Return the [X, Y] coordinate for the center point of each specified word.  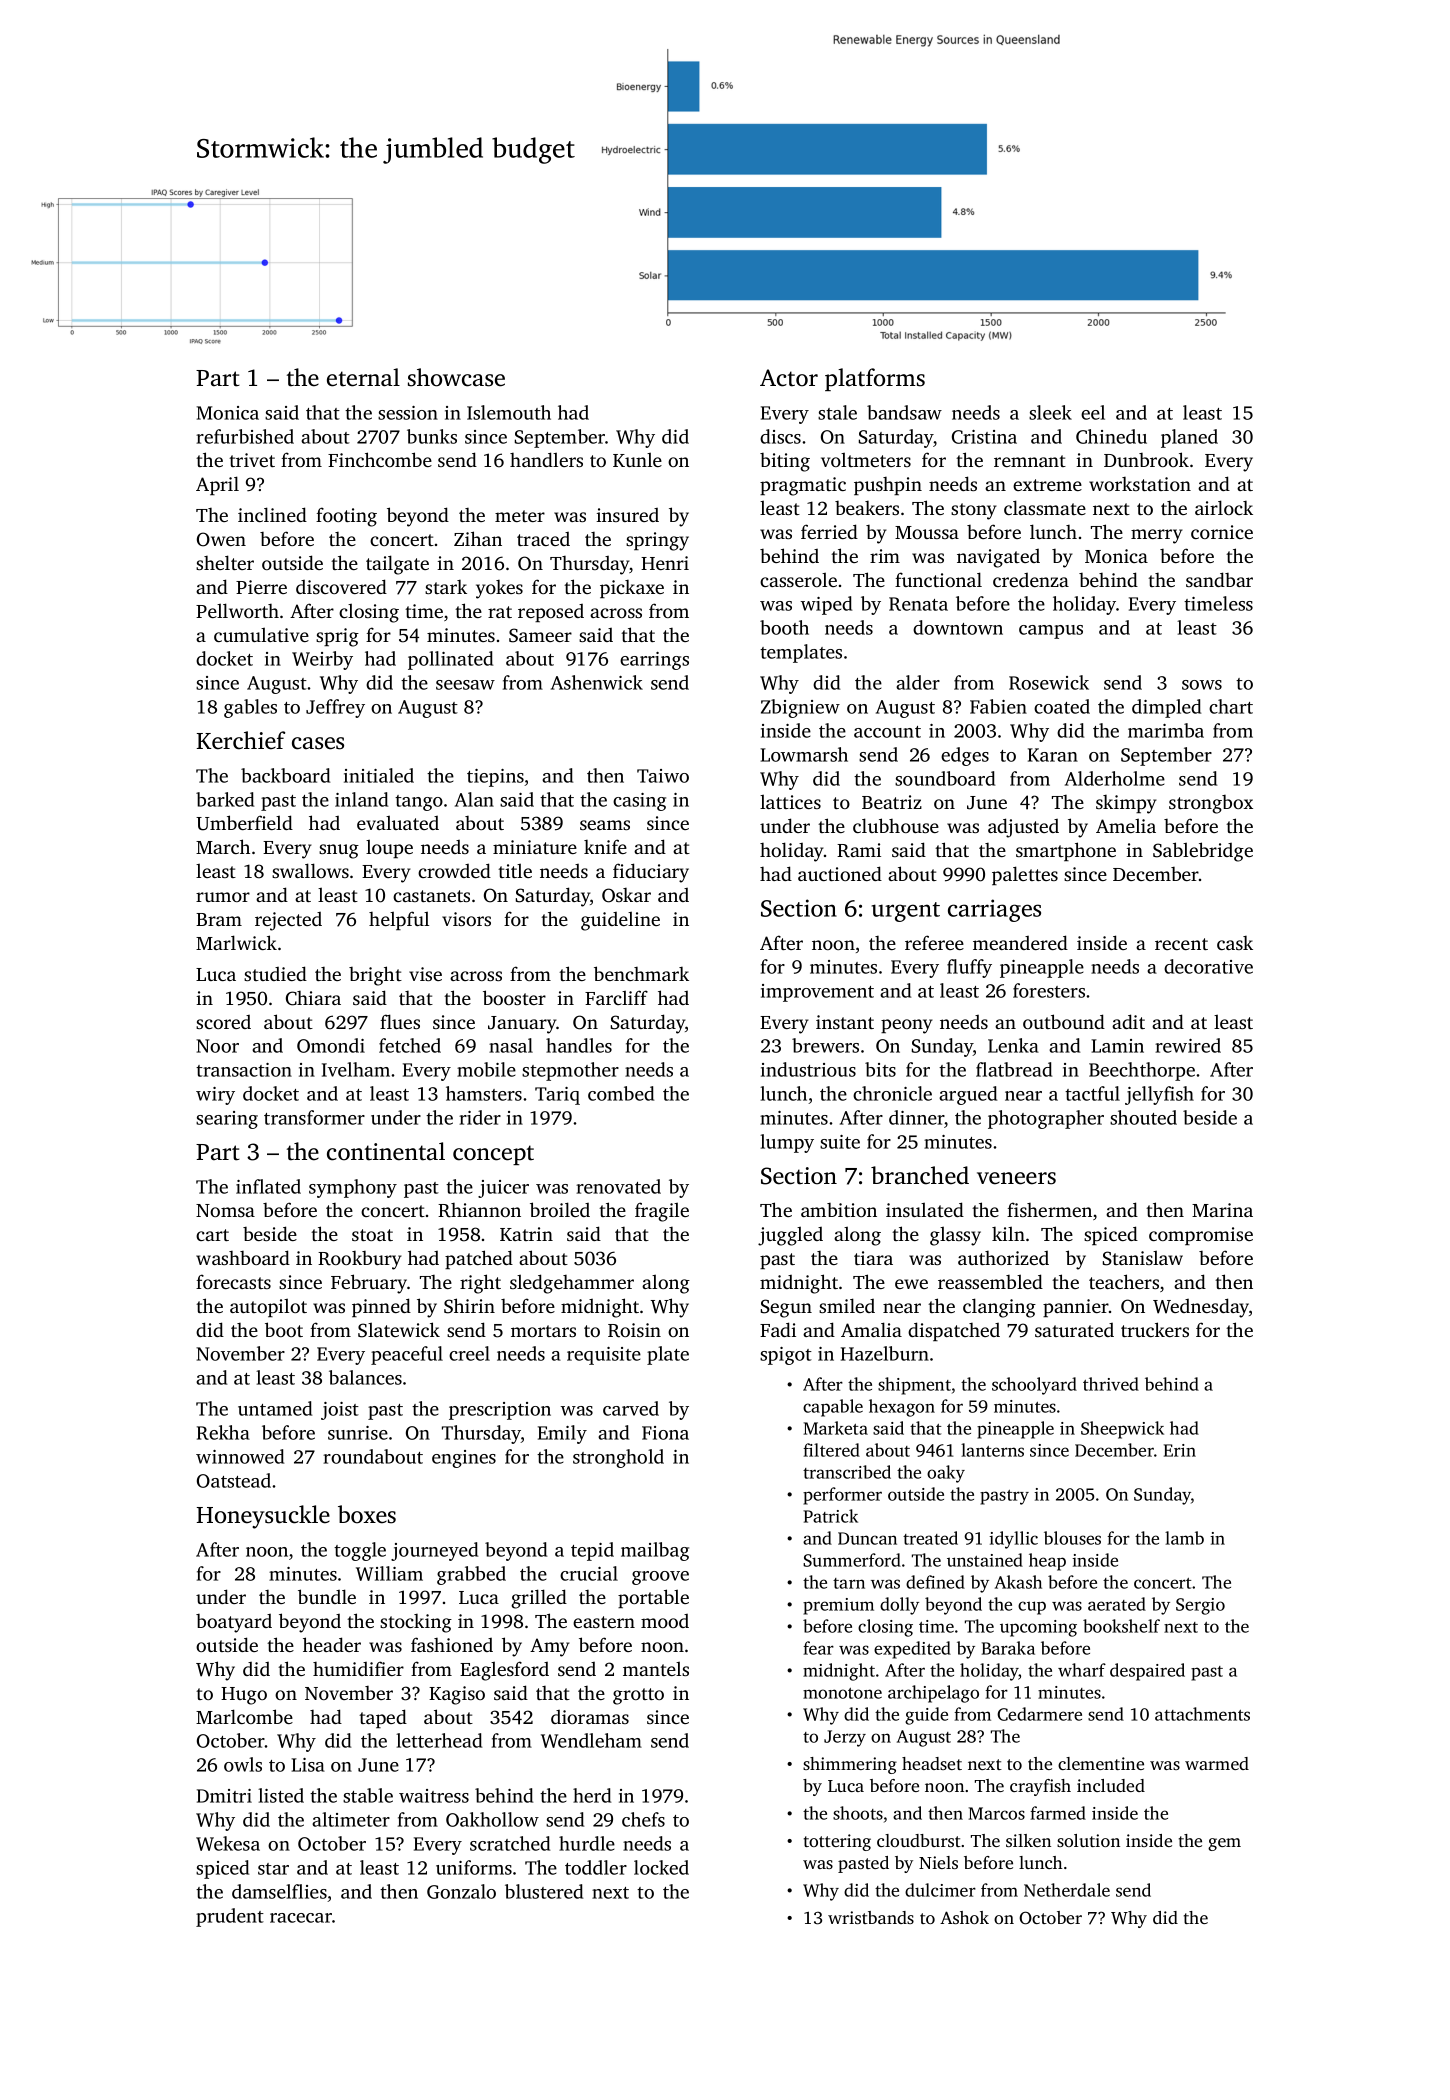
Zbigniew [800, 708]
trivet [252, 460]
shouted [1143, 1117]
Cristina [984, 437]
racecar [301, 1918]
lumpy [787, 1143]
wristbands [871, 1917]
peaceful [407, 1355]
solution [1088, 1840]
